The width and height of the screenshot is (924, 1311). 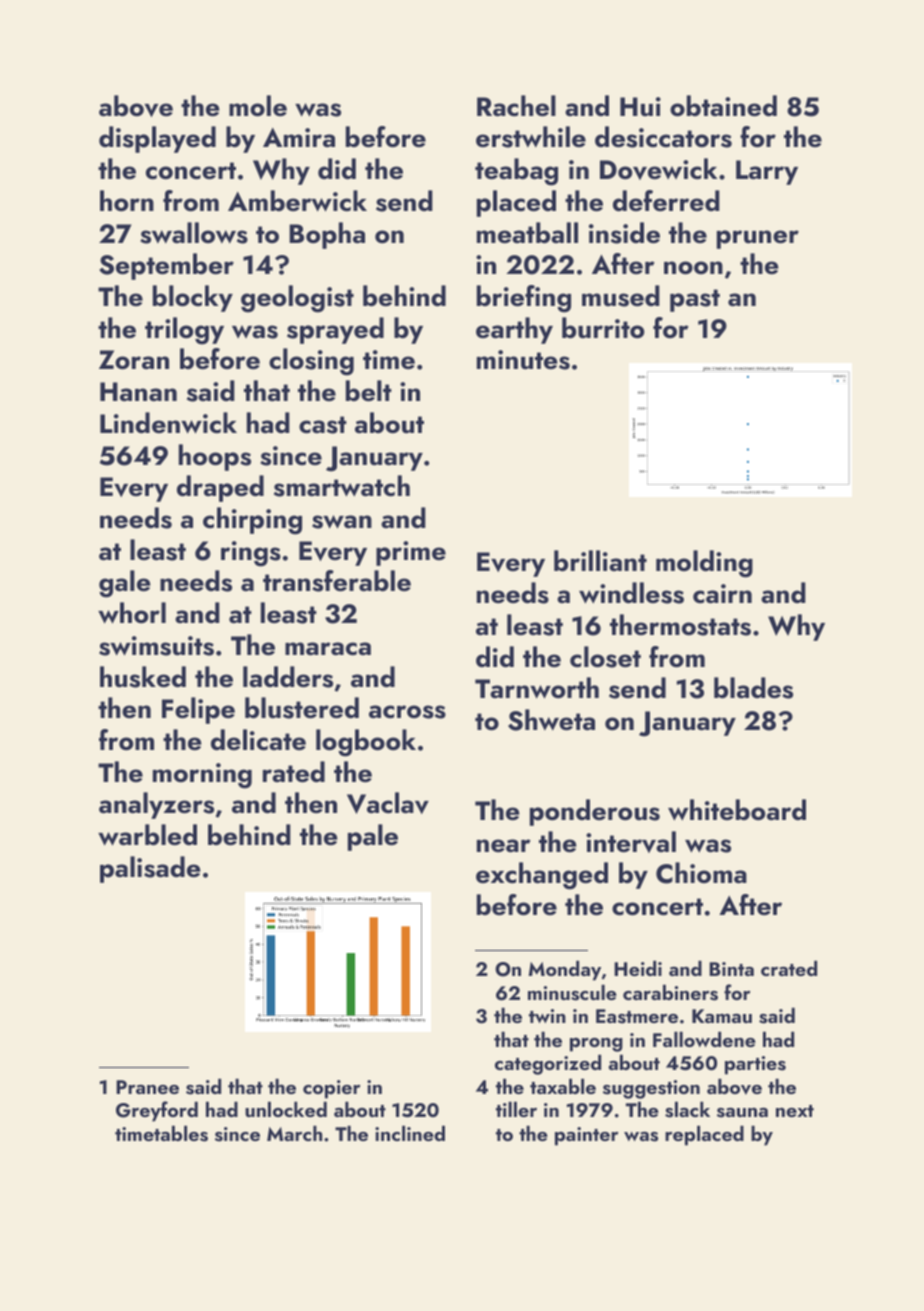 I want to click on pruner, so click(x=758, y=239).
